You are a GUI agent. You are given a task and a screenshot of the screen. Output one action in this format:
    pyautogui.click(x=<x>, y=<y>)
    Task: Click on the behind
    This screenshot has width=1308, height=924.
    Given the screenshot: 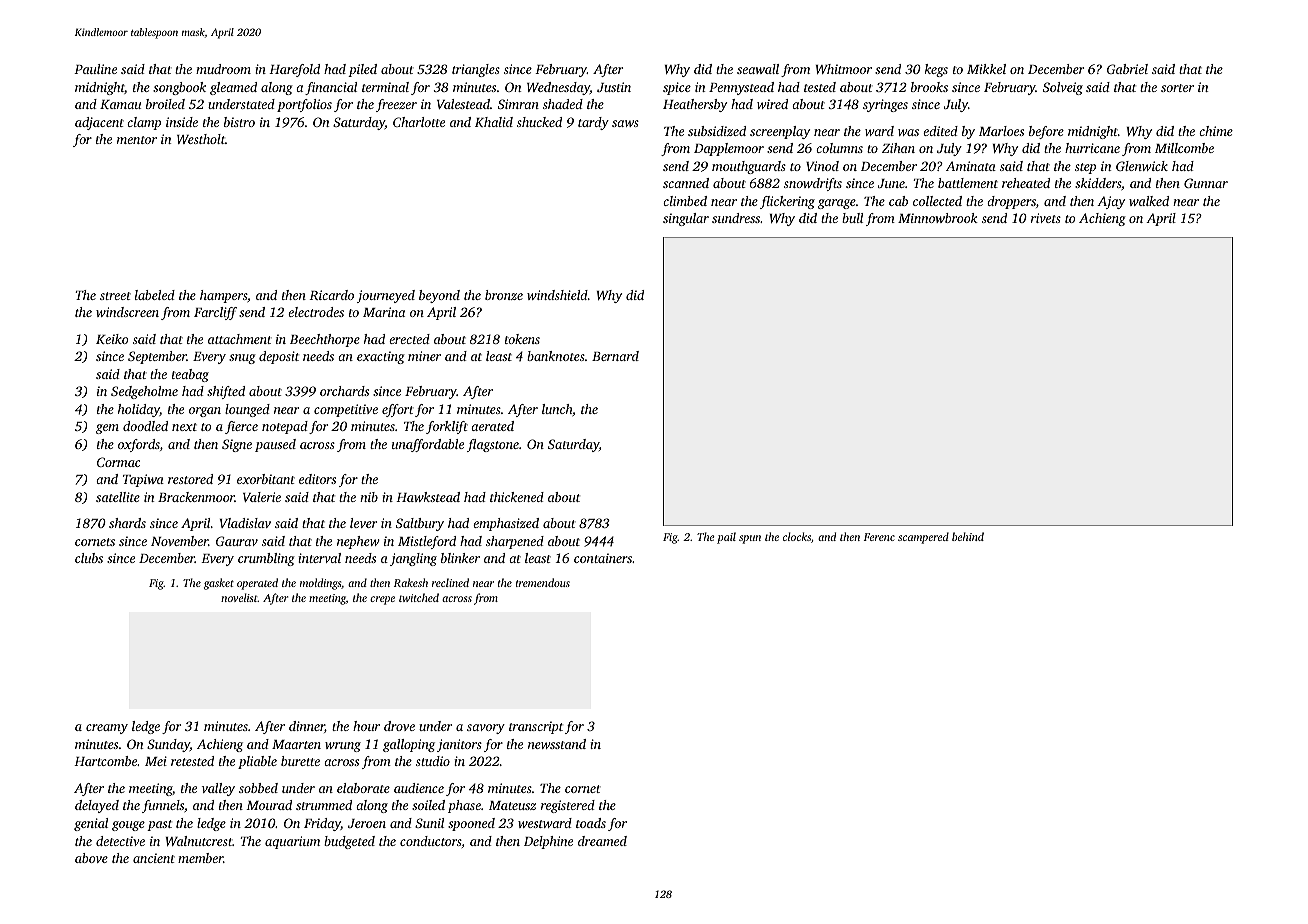 What is the action you would take?
    pyautogui.click(x=968, y=536)
